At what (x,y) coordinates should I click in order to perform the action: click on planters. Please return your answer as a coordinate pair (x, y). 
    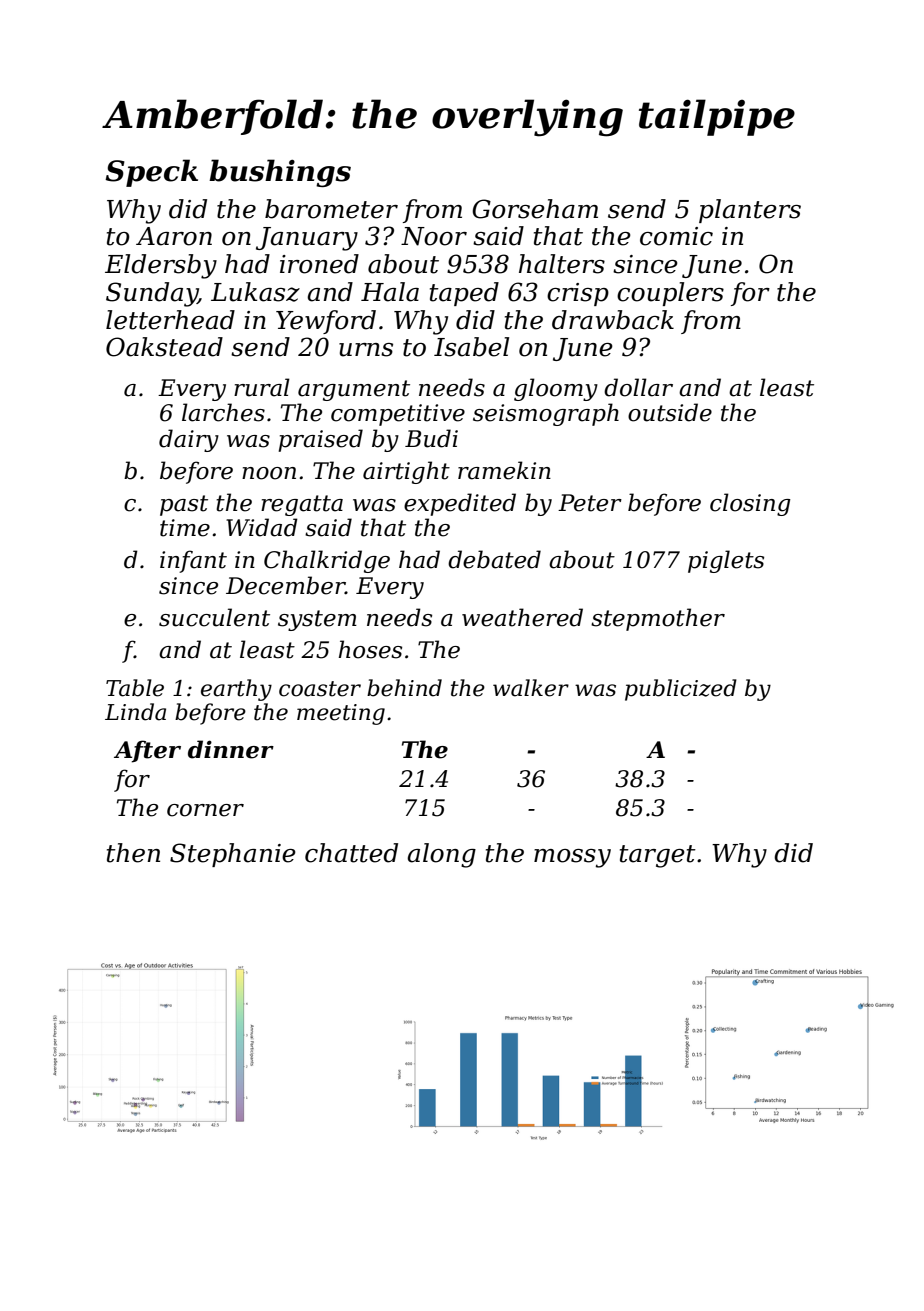
    Looking at the image, I should click on (750, 211).
